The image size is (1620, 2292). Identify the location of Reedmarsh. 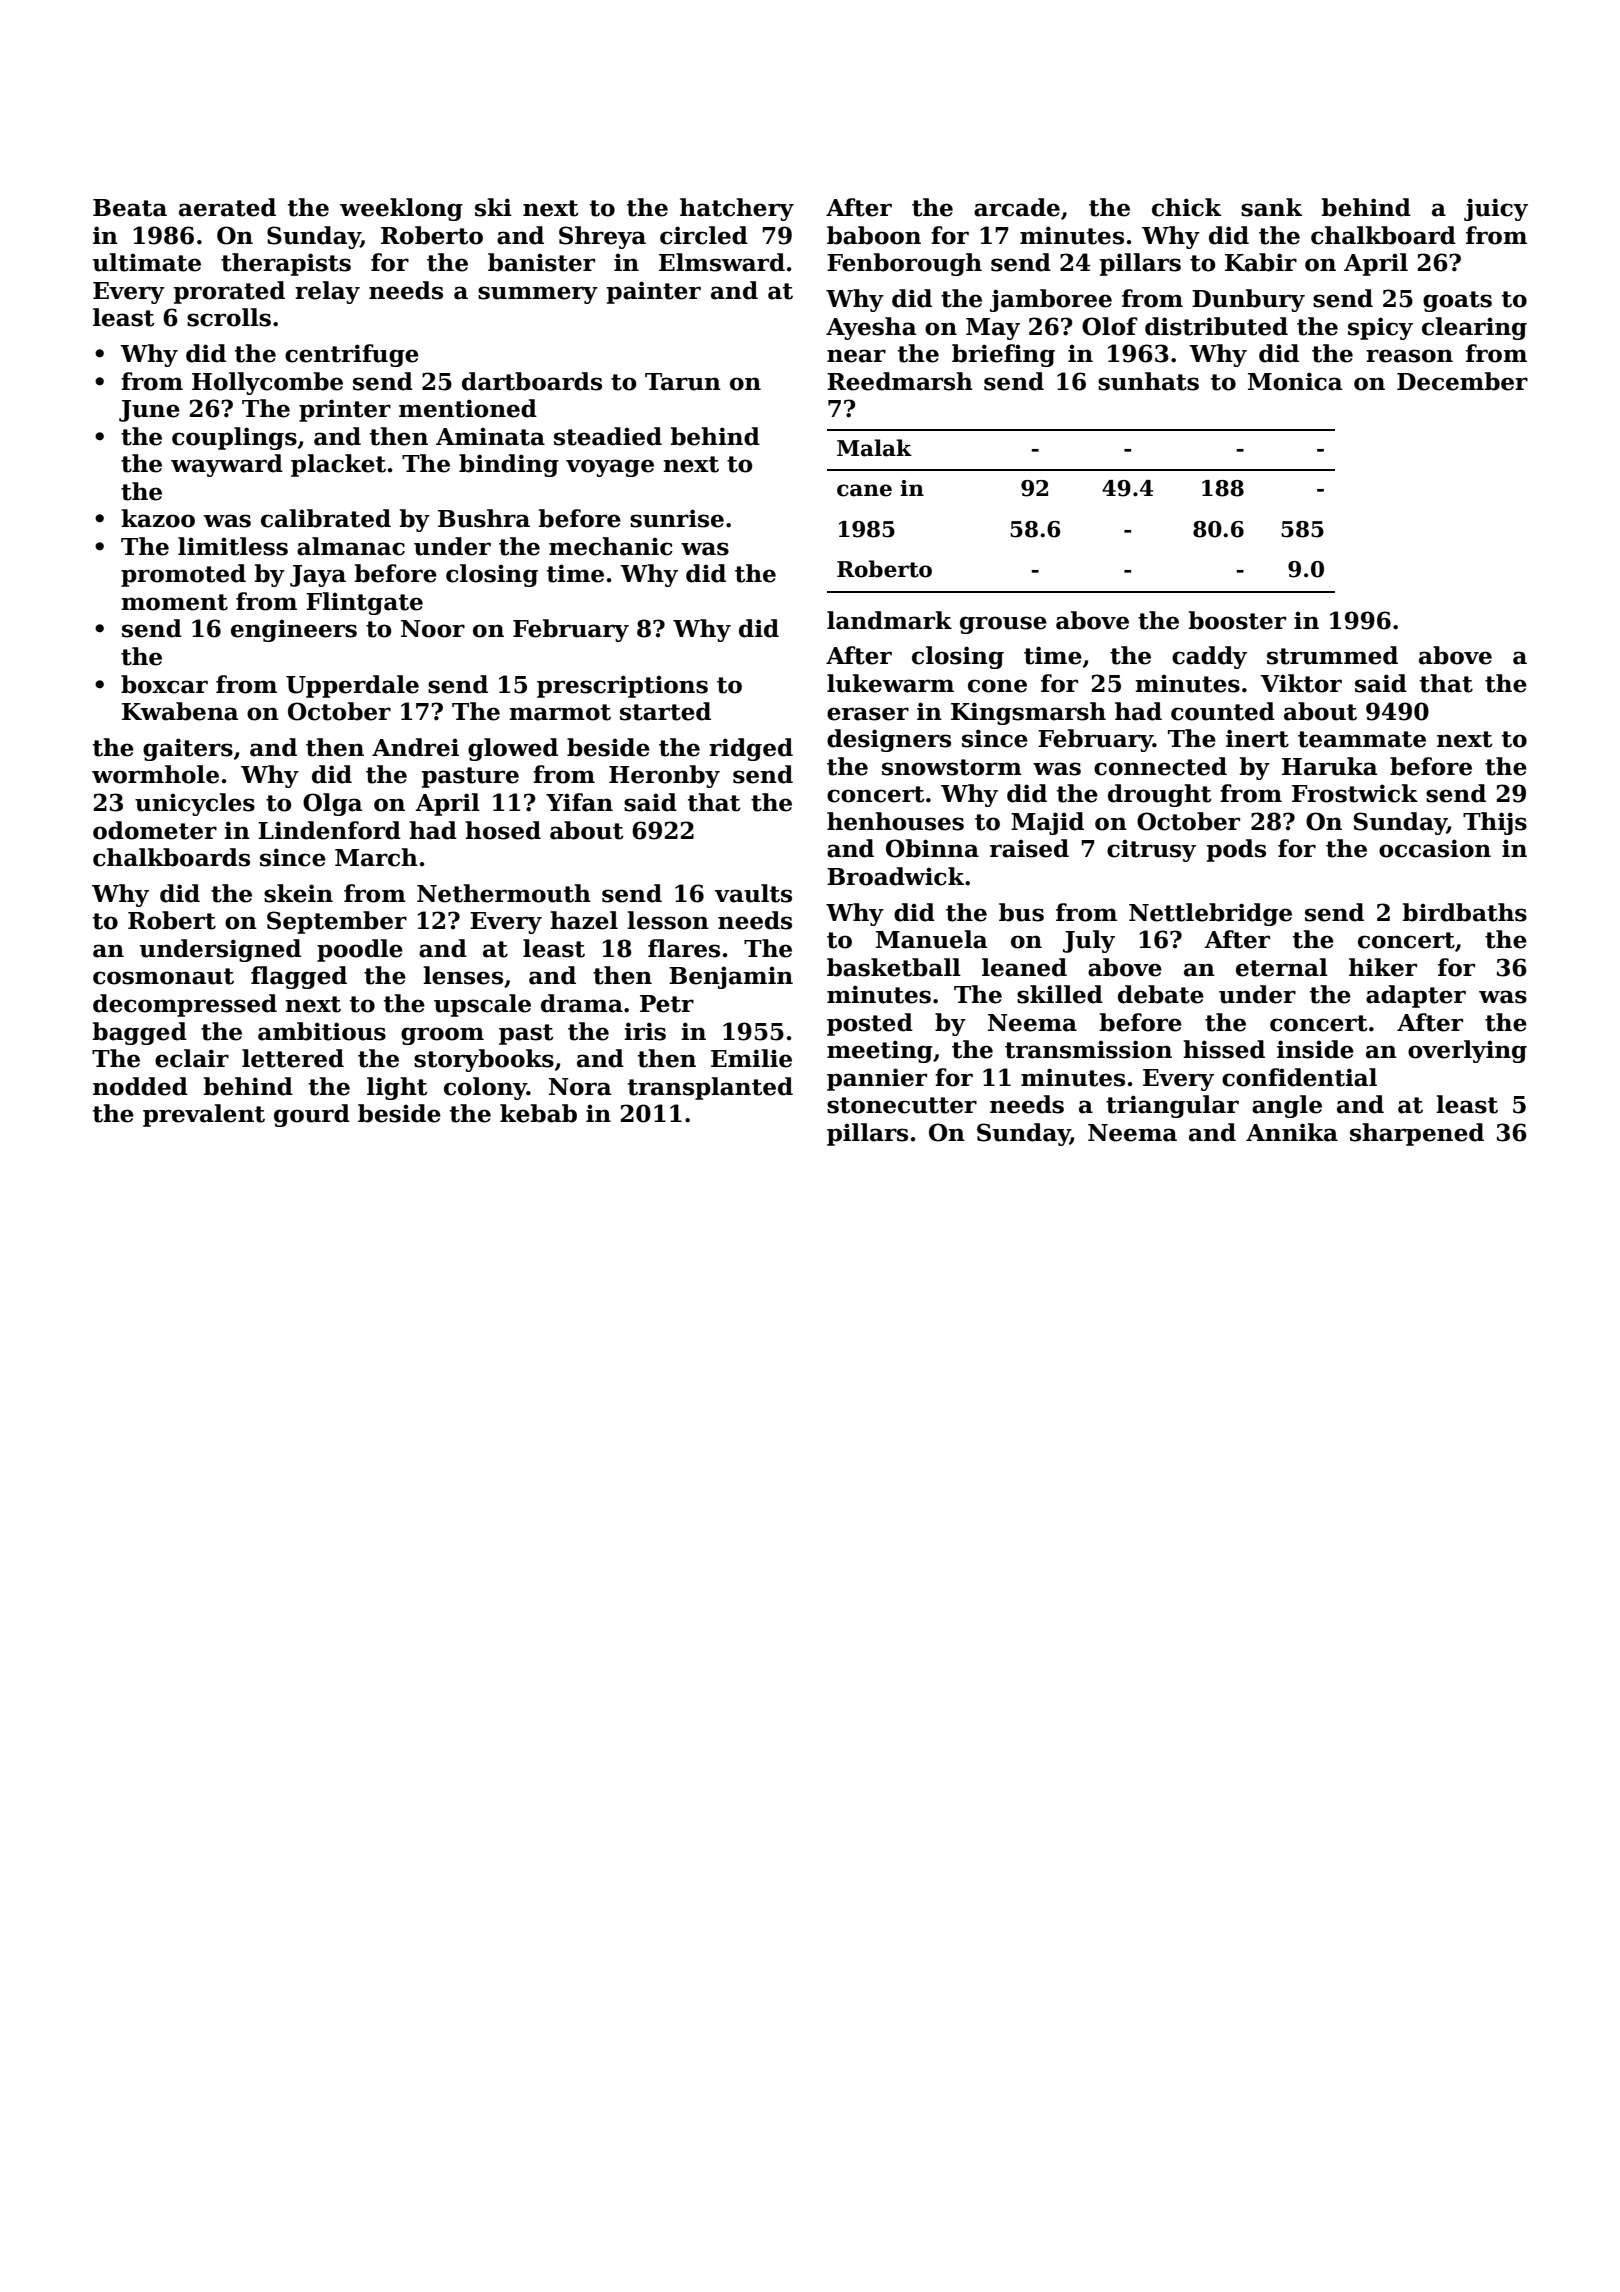
(900, 381).
